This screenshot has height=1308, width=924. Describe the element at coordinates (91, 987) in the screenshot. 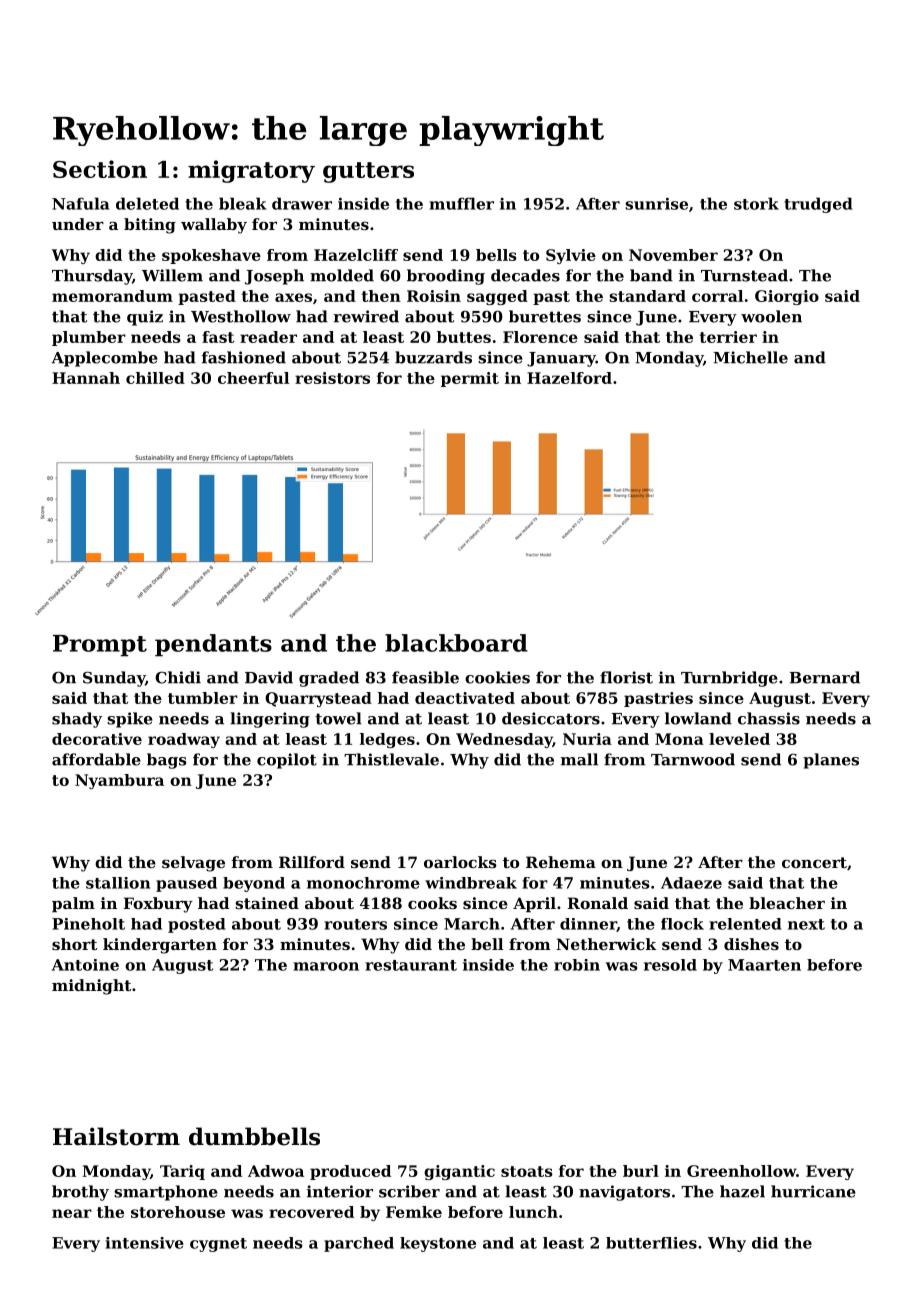

I see `midnight` at that location.
